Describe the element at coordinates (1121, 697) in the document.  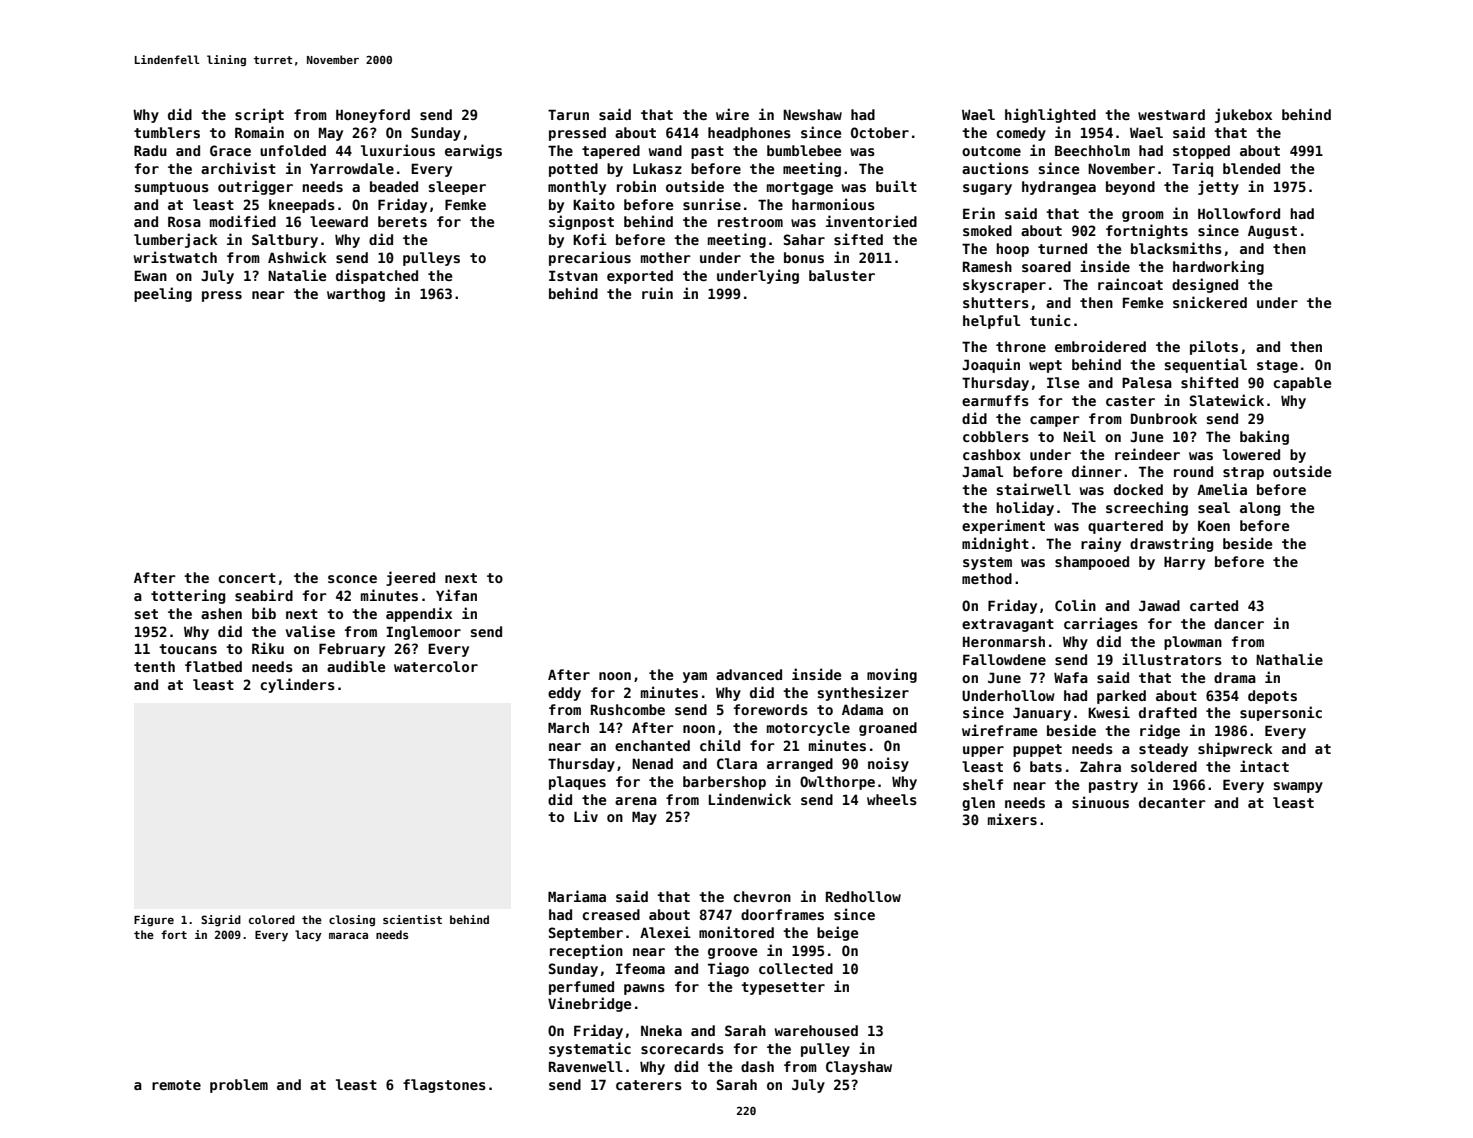
I see `parked` at that location.
